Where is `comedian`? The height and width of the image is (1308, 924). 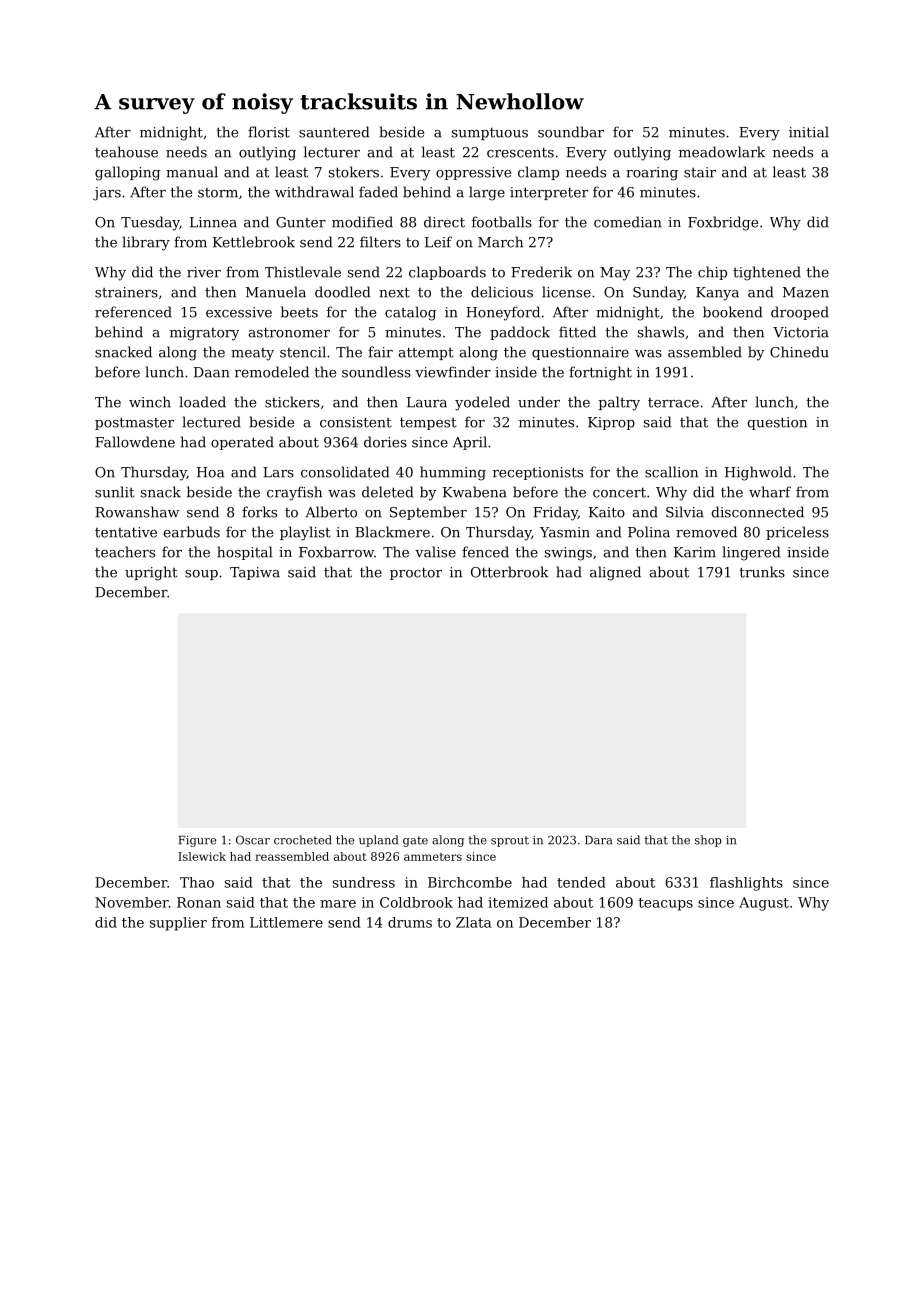
comedian is located at coordinates (628, 222).
